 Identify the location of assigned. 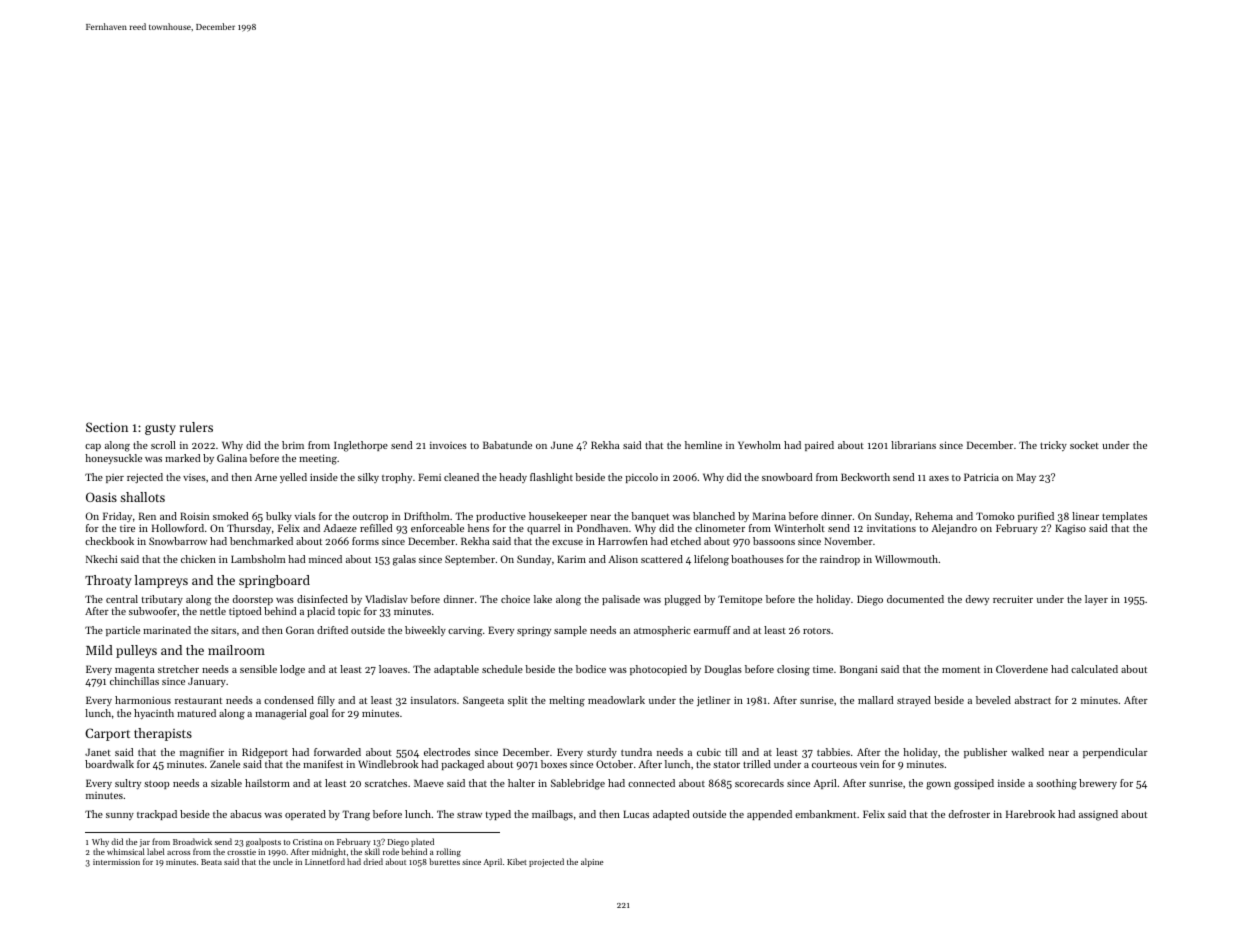
(1098, 815).
